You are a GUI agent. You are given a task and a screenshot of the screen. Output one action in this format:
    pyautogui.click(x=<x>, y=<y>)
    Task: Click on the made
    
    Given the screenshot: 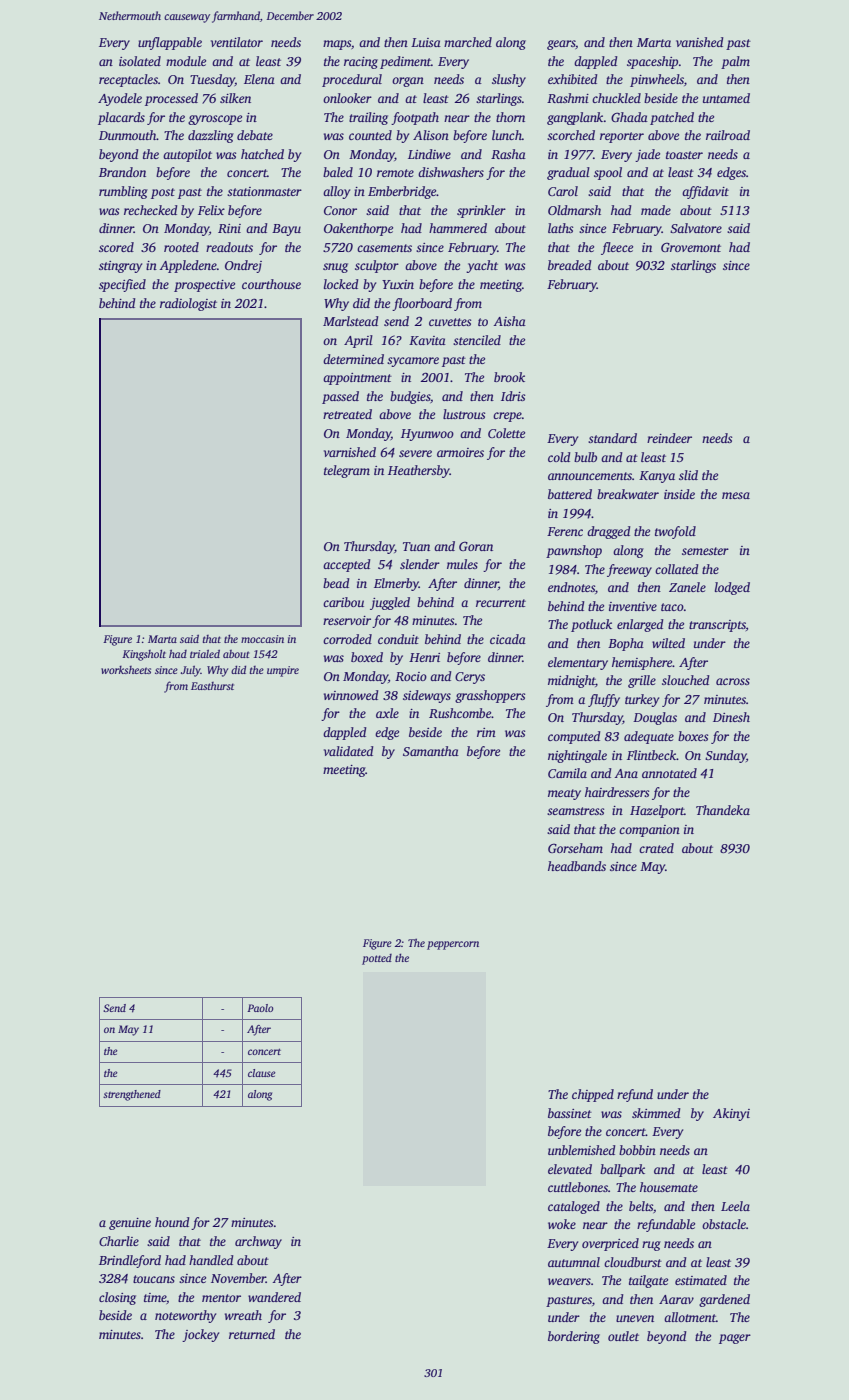 What is the action you would take?
    pyautogui.click(x=656, y=210)
